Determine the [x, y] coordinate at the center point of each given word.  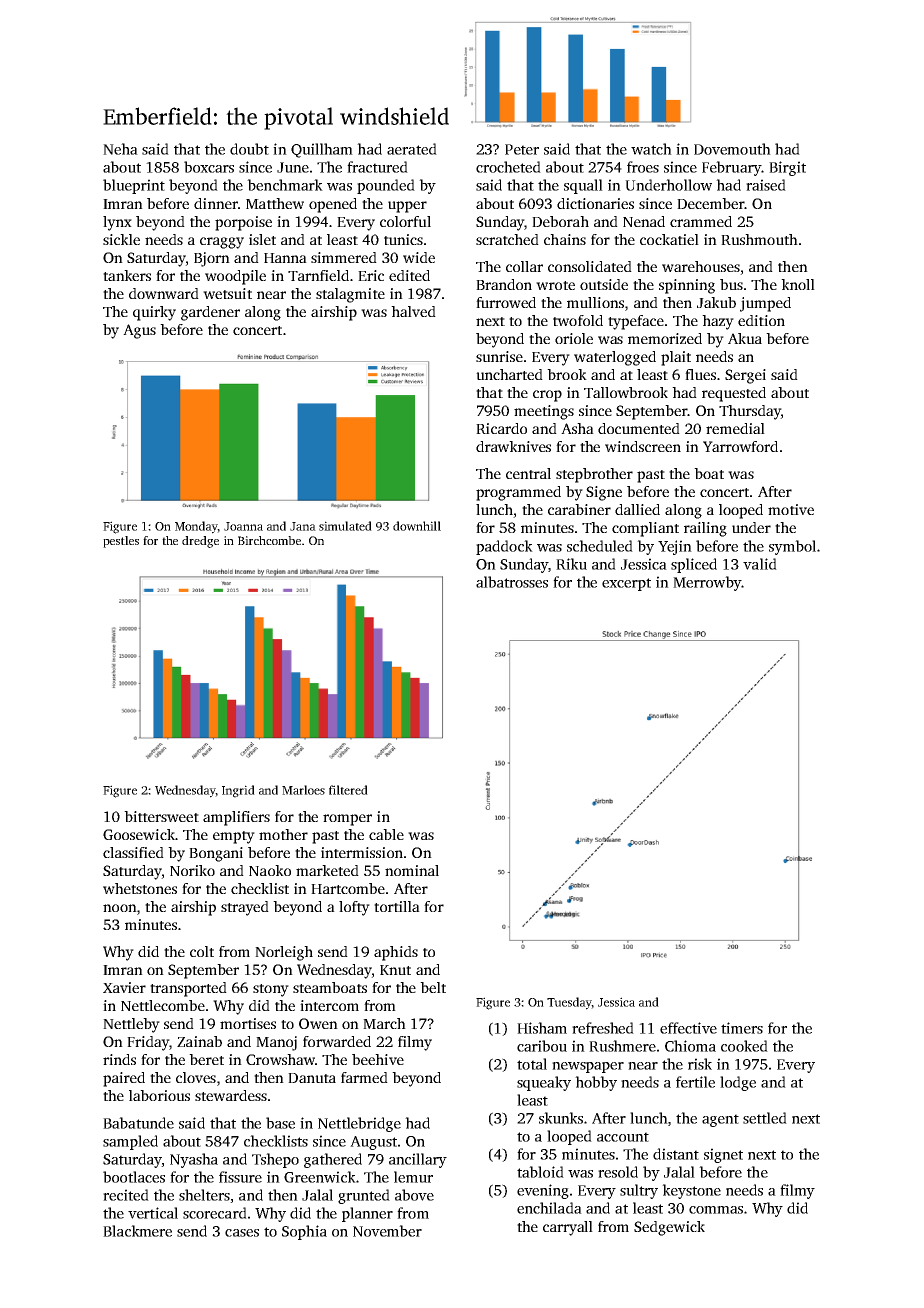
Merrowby [707, 583]
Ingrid [238, 791]
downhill [417, 526]
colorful [405, 221]
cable [386, 834]
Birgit [787, 168]
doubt [249, 149]
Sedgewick [669, 1228]
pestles [121, 542]
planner [367, 1214]
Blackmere [137, 1231]
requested [734, 394]
